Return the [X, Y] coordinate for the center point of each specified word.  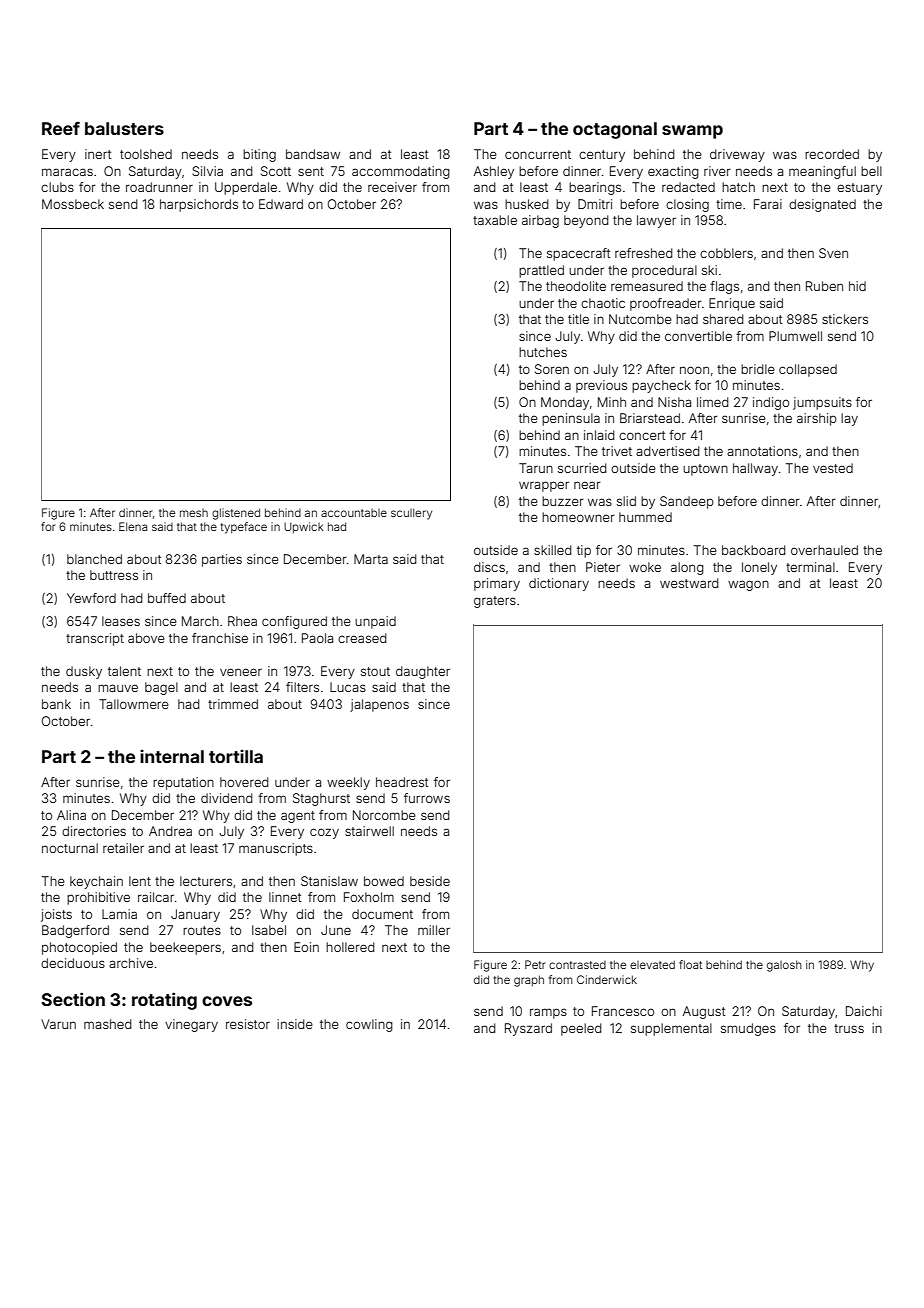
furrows [427, 798]
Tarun [536, 468]
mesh [194, 513]
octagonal [615, 130]
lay [849, 419]
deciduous [73, 963]
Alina [71, 815]
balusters [124, 128]
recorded [832, 154]
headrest [402, 782]
